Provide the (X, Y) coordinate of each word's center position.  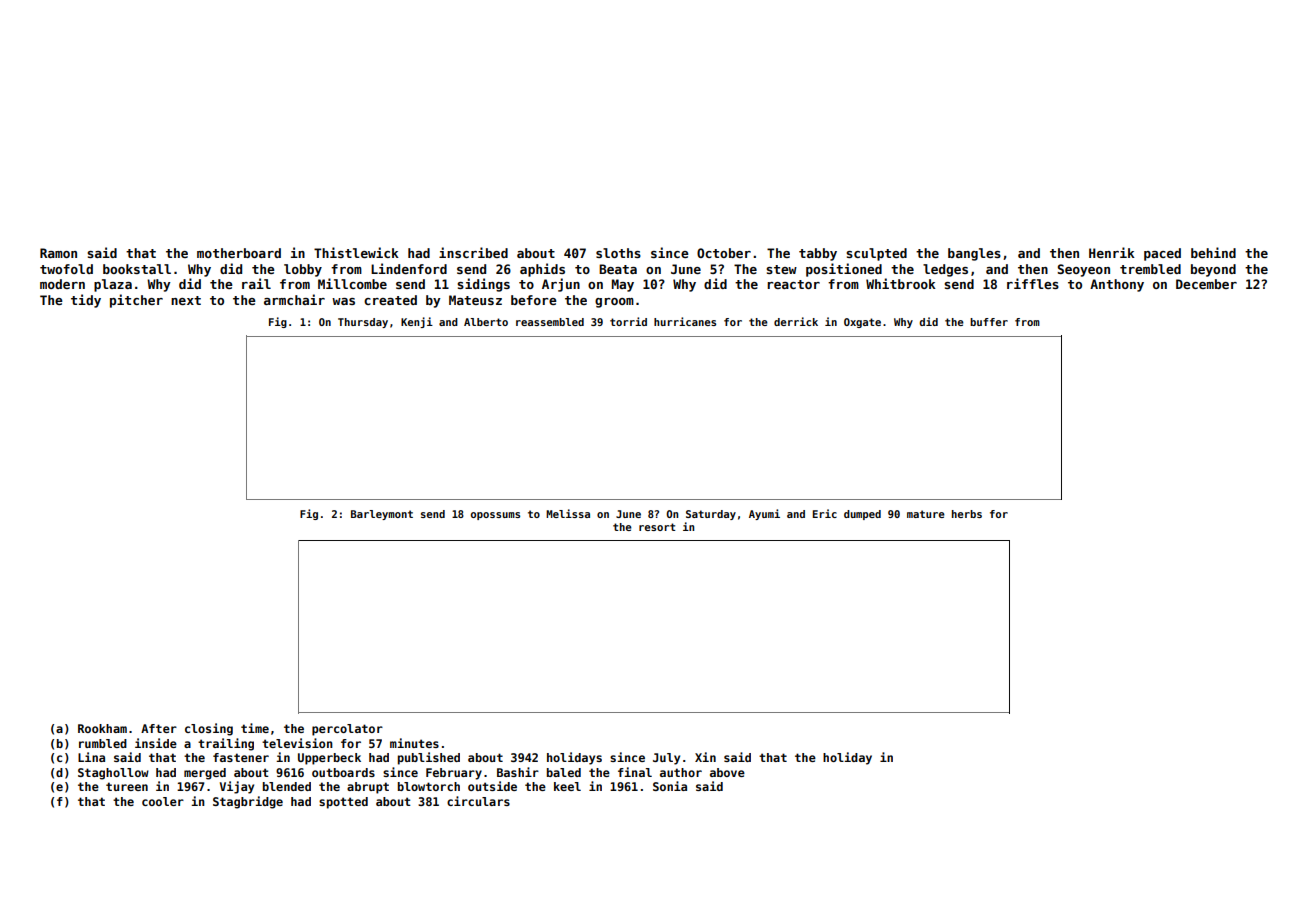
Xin (705, 757)
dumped (862, 515)
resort (657, 527)
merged (205, 774)
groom (614, 303)
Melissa (568, 513)
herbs (967, 514)
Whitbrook (901, 283)
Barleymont (382, 515)
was (343, 301)
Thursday (363, 323)
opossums (495, 516)
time (255, 728)
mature (926, 514)
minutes (414, 743)
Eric (825, 513)
